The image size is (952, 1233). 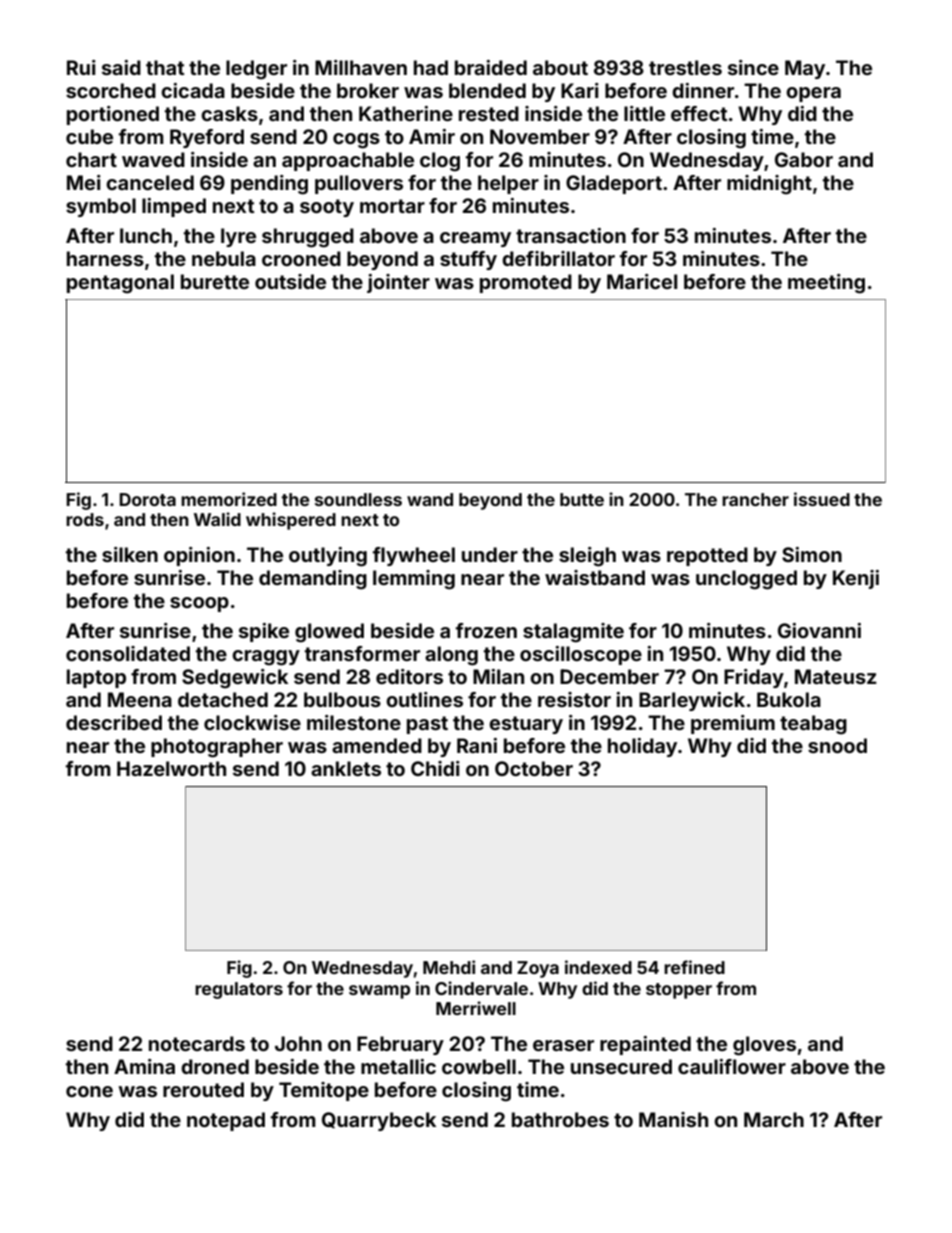 I want to click on Rui, so click(x=81, y=67).
